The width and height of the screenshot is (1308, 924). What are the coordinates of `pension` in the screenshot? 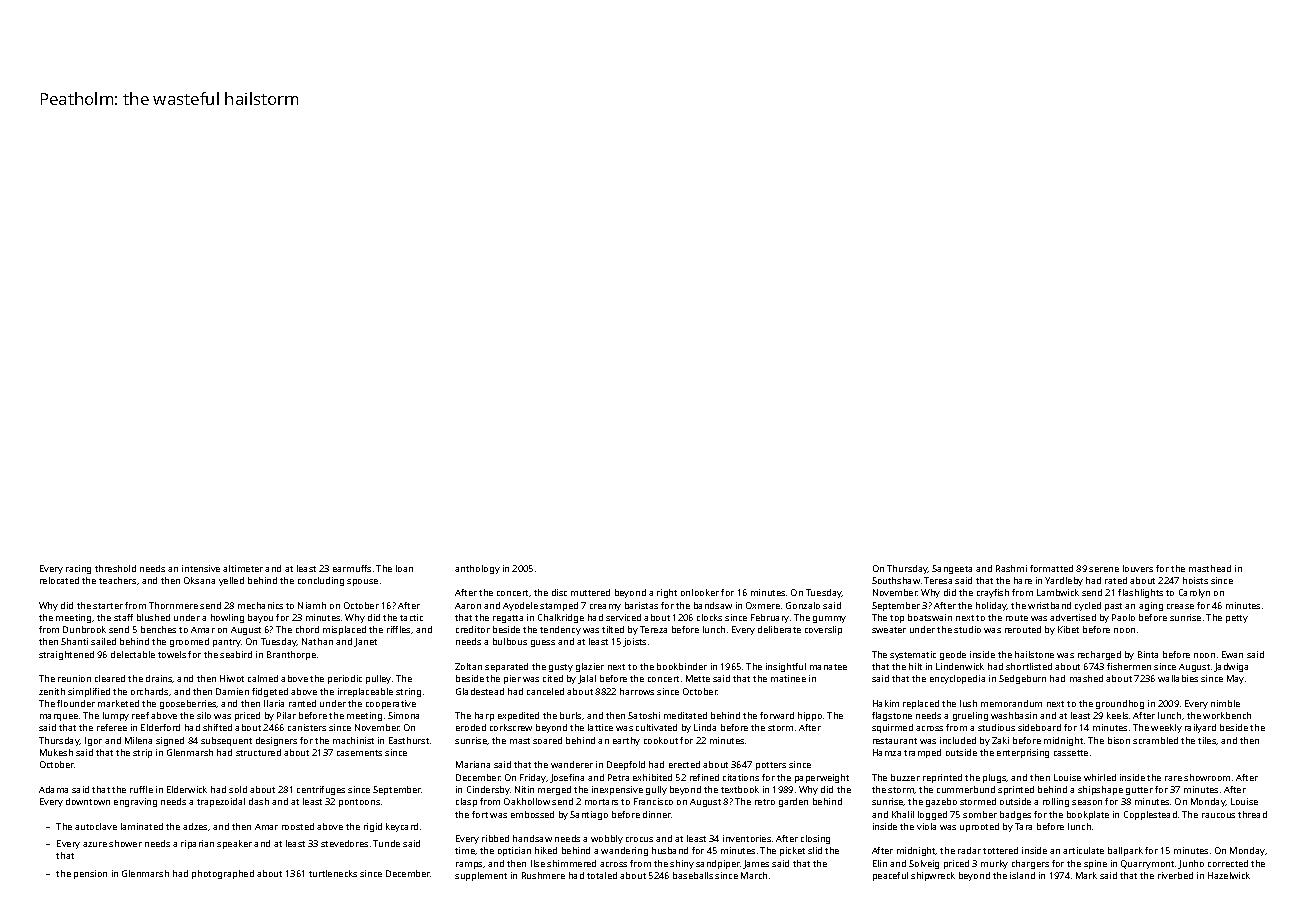 It's located at (90, 874).
